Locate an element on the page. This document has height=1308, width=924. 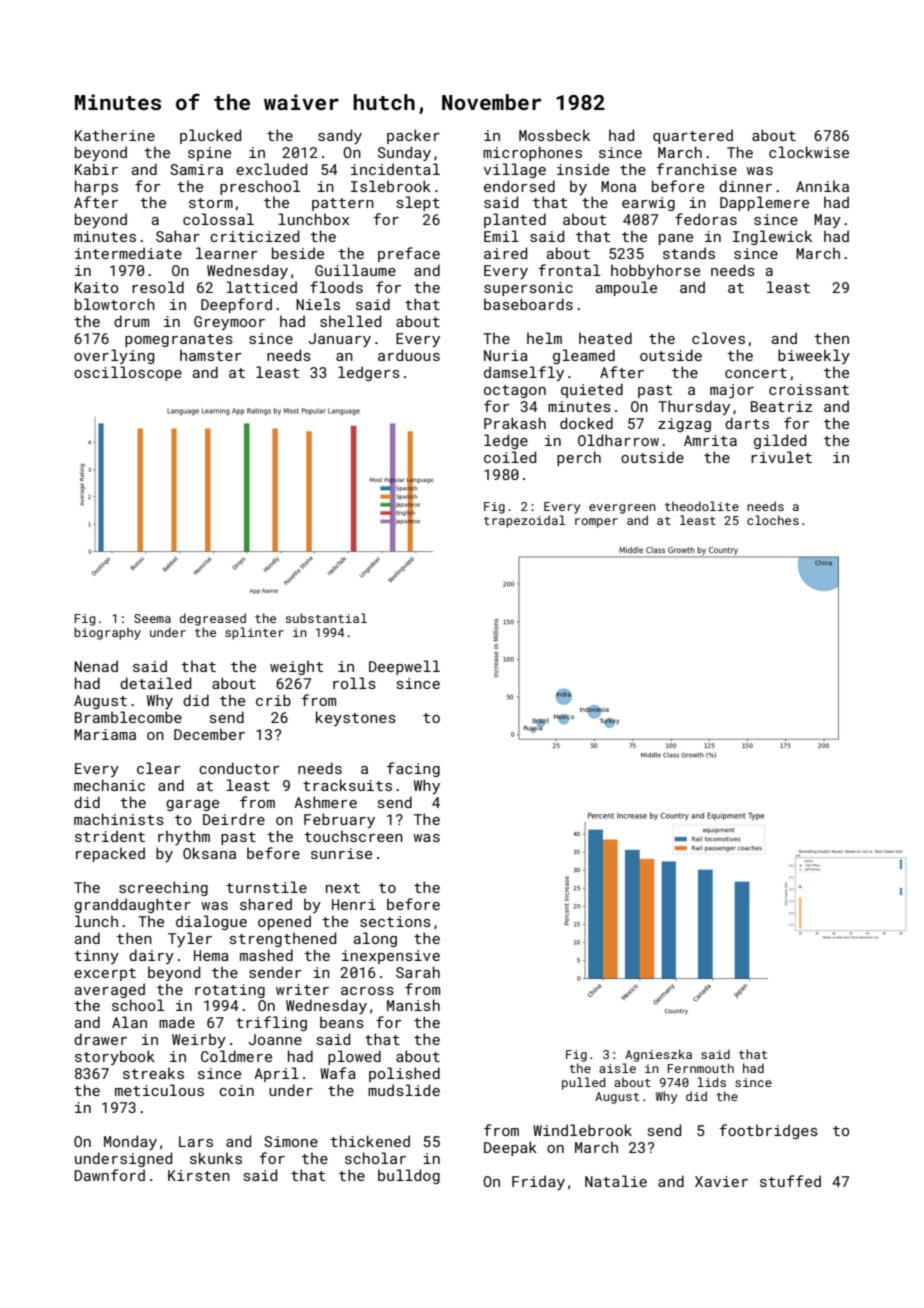
Kirsten is located at coordinates (199, 1175).
